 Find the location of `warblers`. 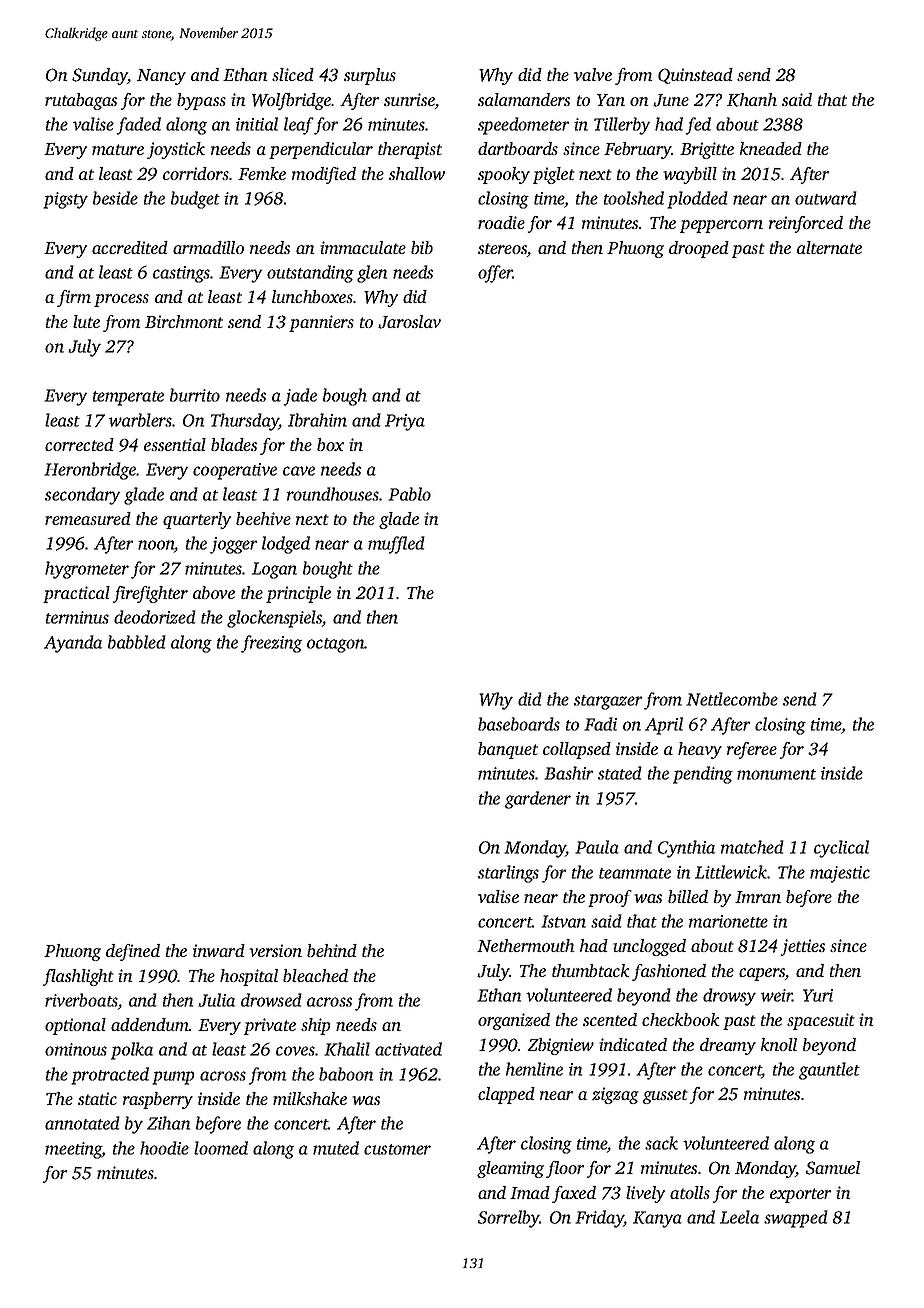

warblers is located at coordinates (140, 420).
